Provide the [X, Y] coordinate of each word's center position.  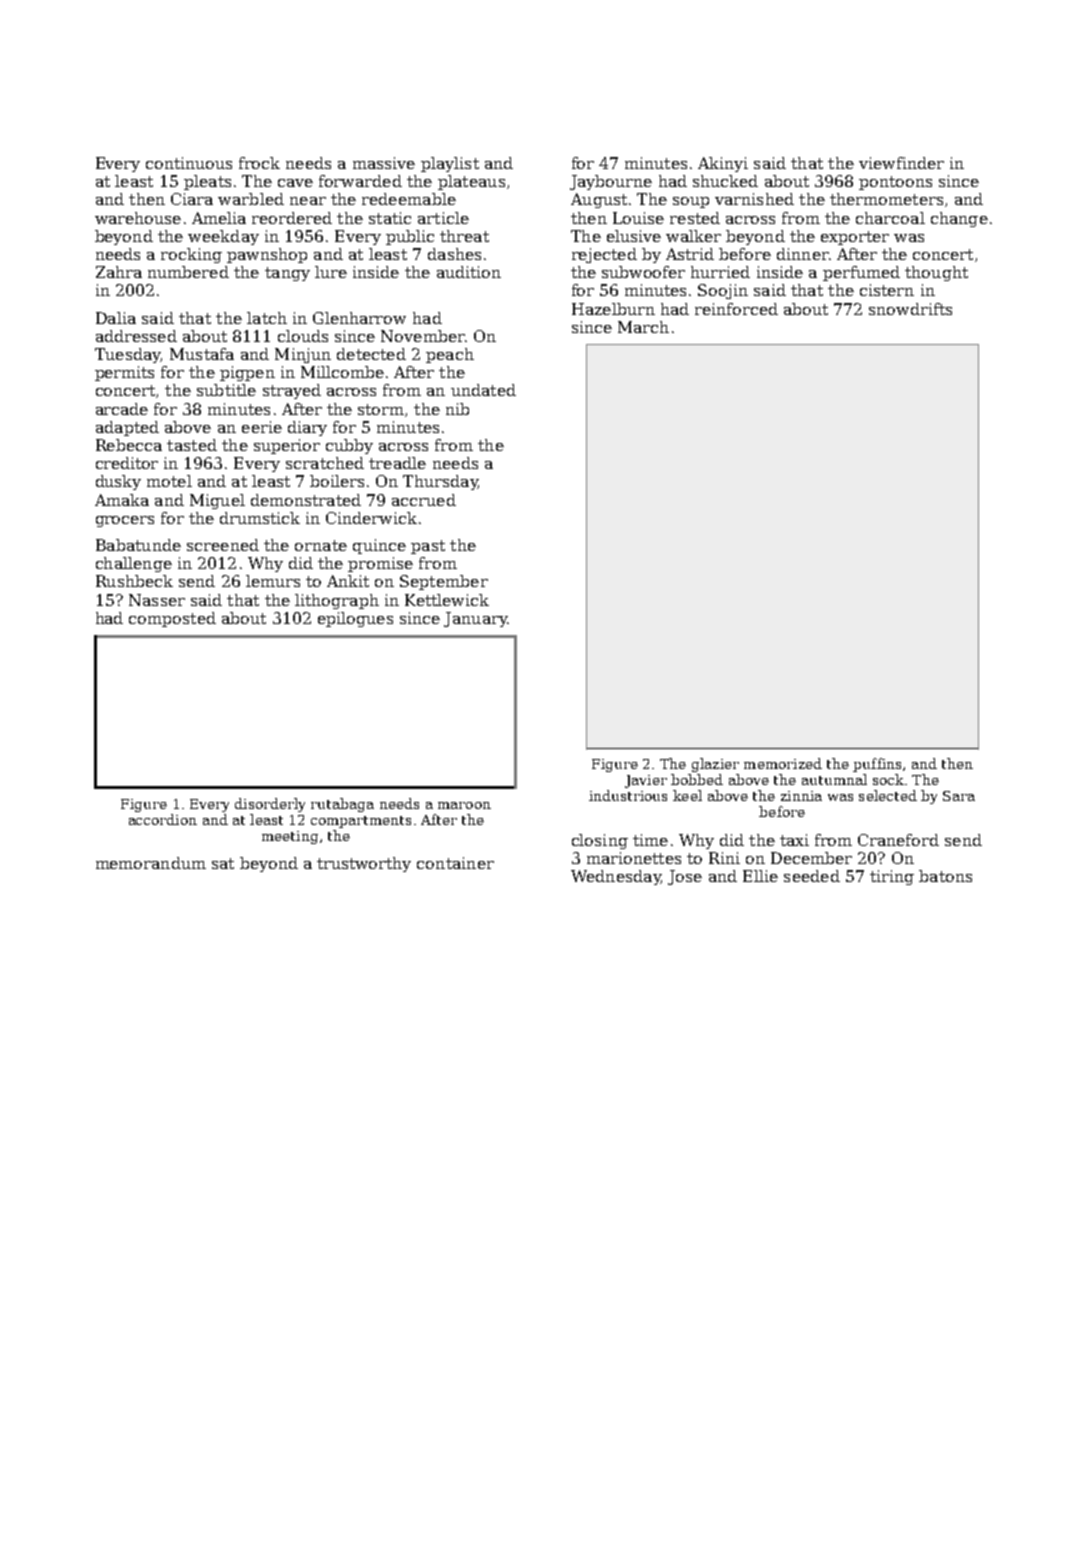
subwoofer [643, 272]
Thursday [440, 482]
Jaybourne [611, 182]
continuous [189, 163]
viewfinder [901, 163]
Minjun [303, 355]
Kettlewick [447, 600]
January [475, 619]
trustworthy [364, 864]
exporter [855, 238]
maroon [464, 805]
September [444, 582]
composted [172, 619]
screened [223, 545]
